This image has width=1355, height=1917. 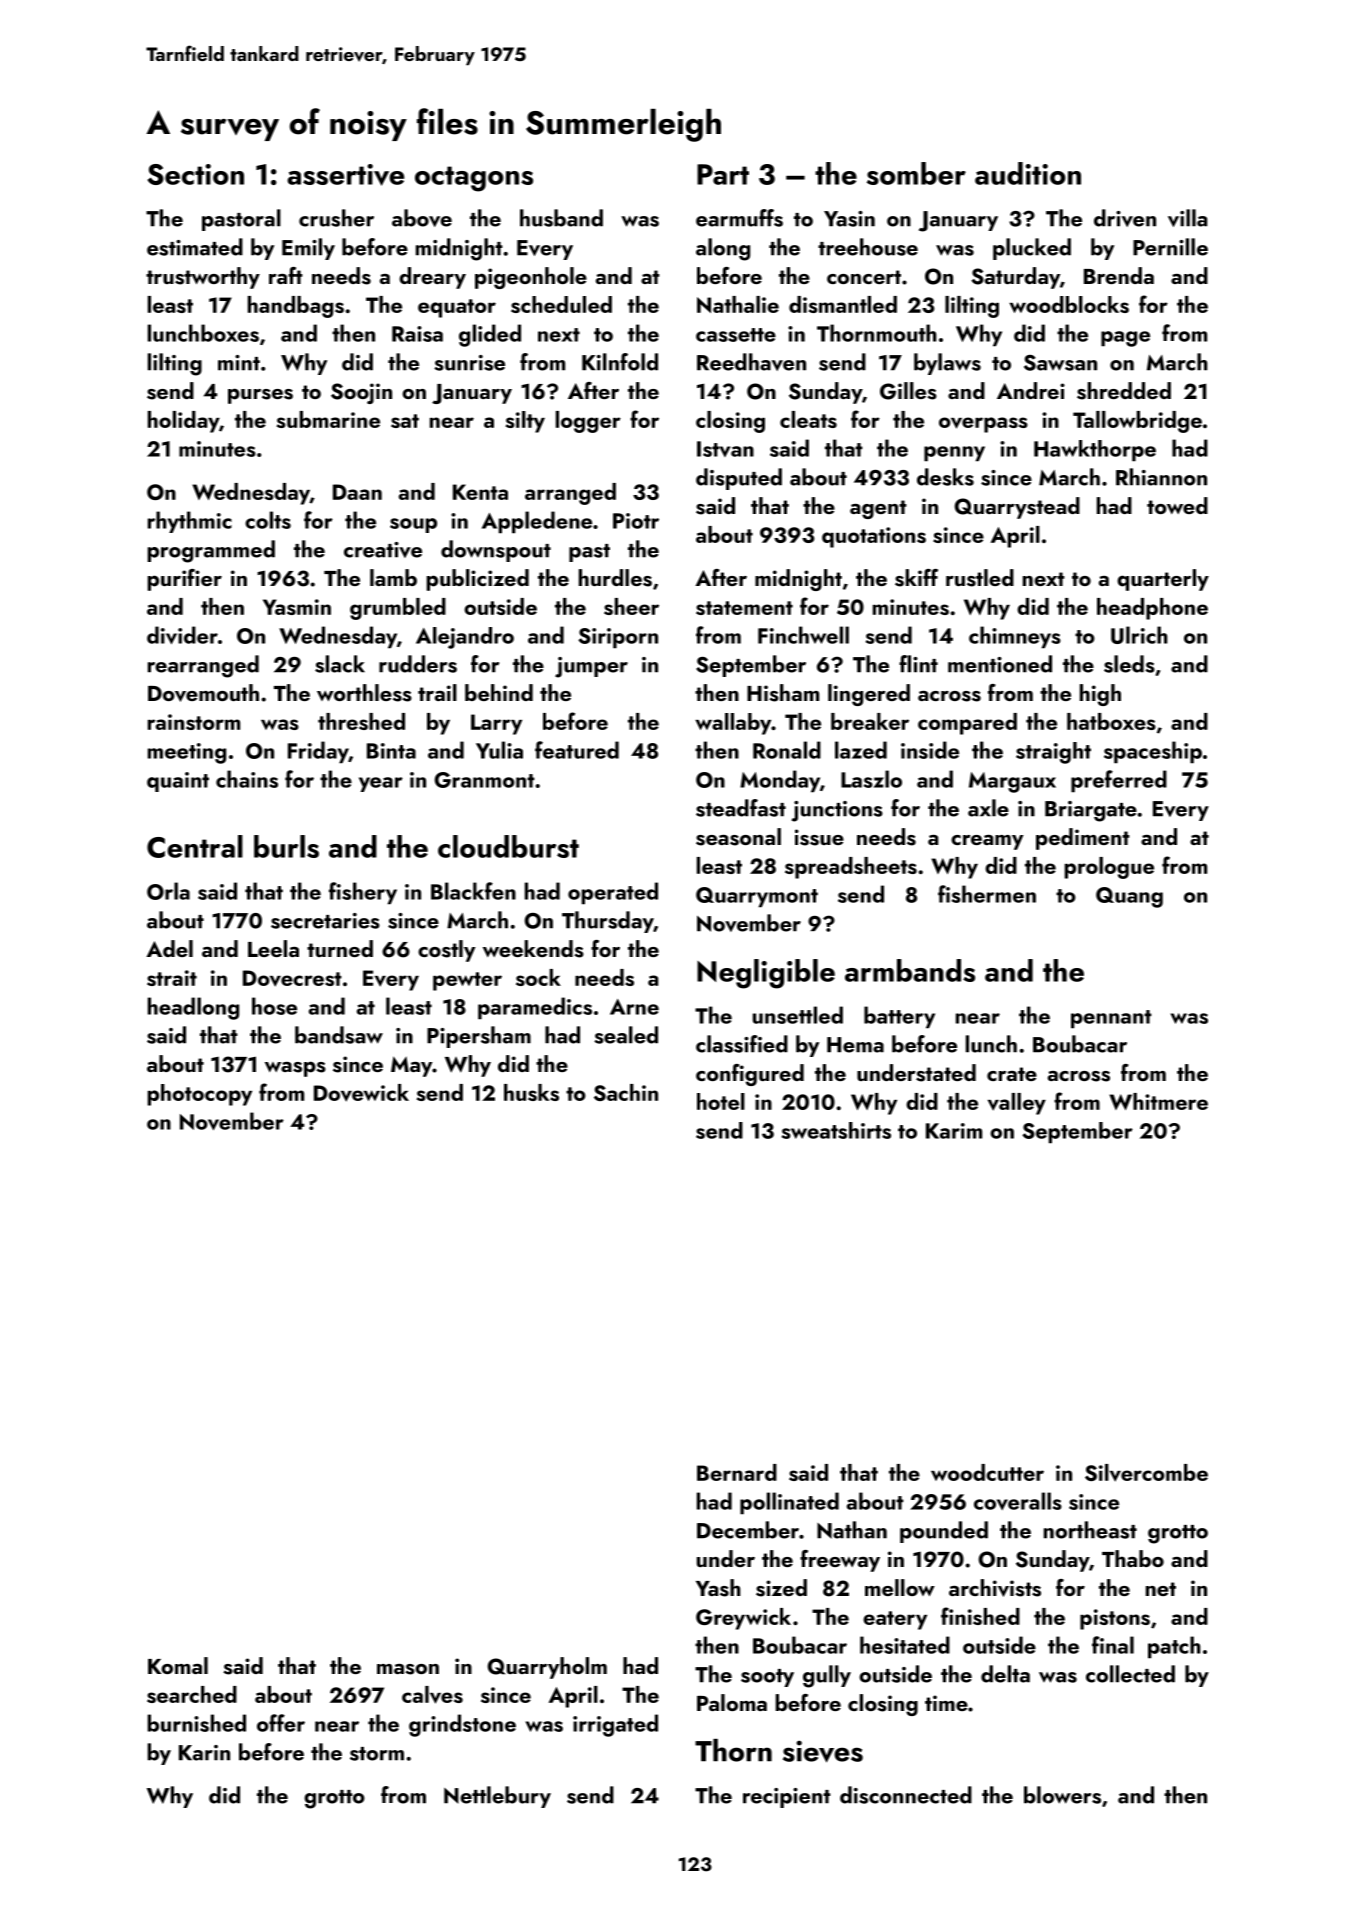 I want to click on pounded, so click(x=944, y=1532).
